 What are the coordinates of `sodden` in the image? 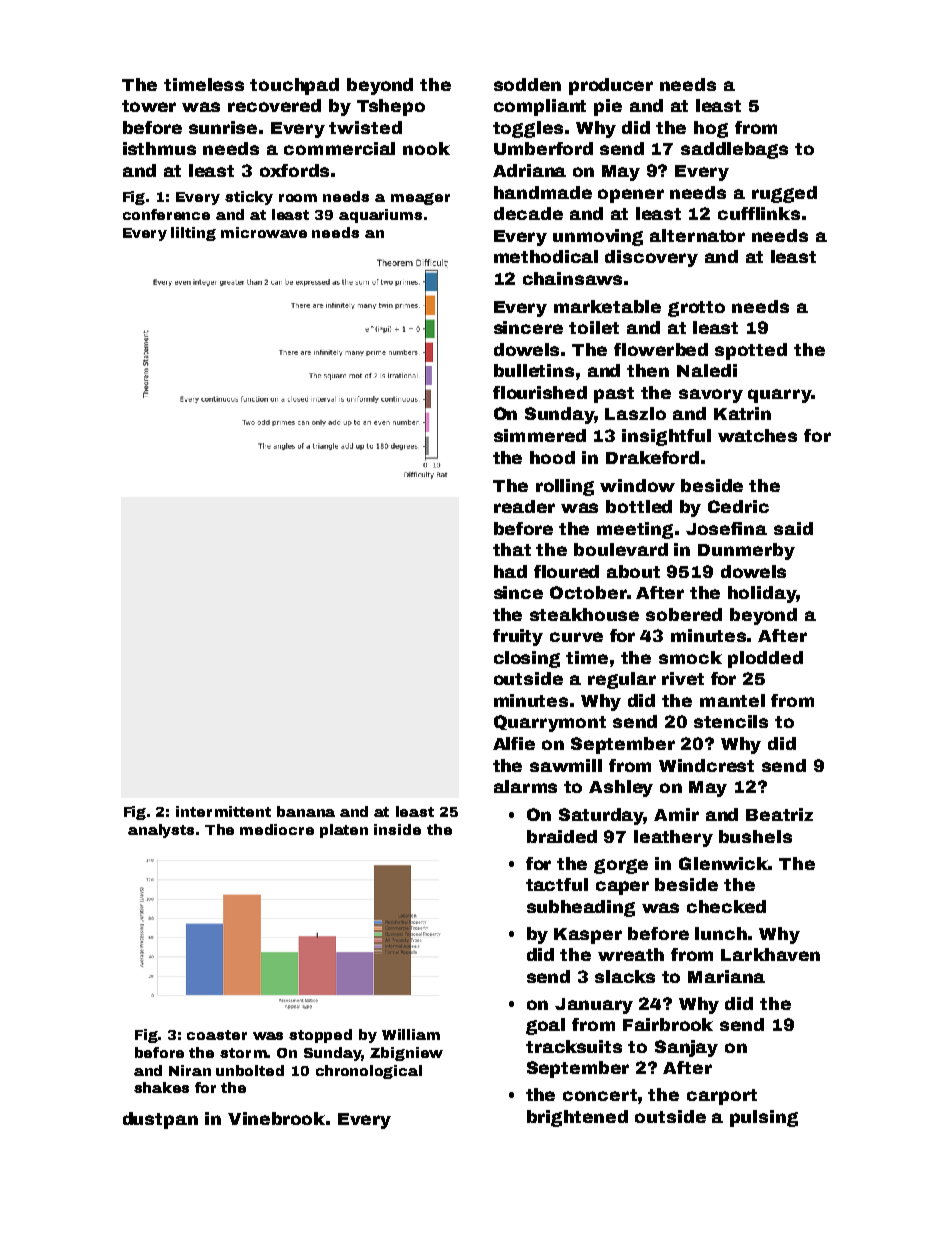 It's located at (527, 84).
